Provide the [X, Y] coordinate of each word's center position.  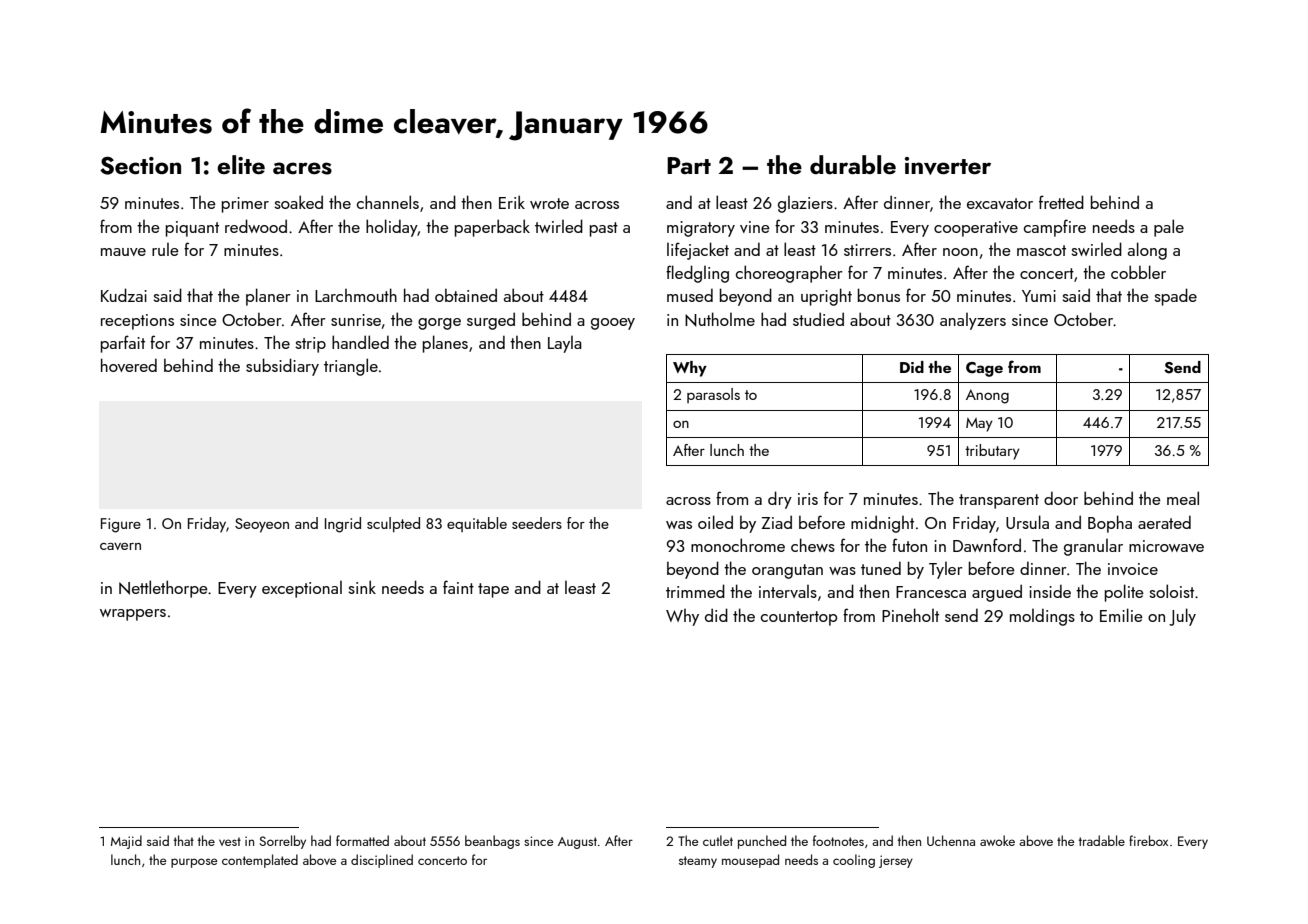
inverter [948, 166]
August [577, 843]
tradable [1101, 840]
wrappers [133, 615]
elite [241, 164]
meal [1183, 498]
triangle [351, 367]
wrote [549, 203]
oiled [715, 522]
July [1182, 617]
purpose [194, 863]
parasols [713, 395]
